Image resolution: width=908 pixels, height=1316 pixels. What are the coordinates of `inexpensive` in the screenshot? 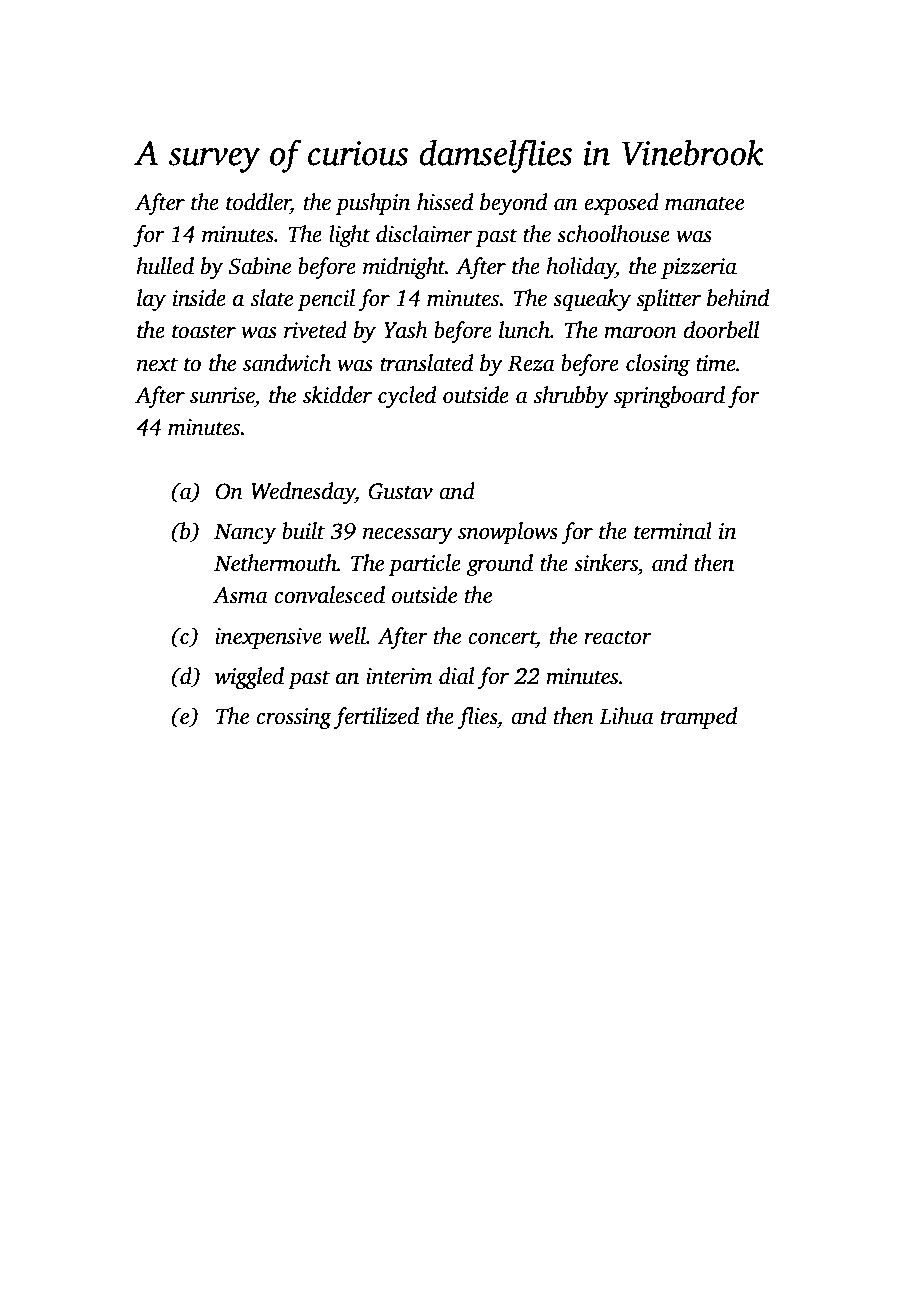 It's located at (268, 638).
